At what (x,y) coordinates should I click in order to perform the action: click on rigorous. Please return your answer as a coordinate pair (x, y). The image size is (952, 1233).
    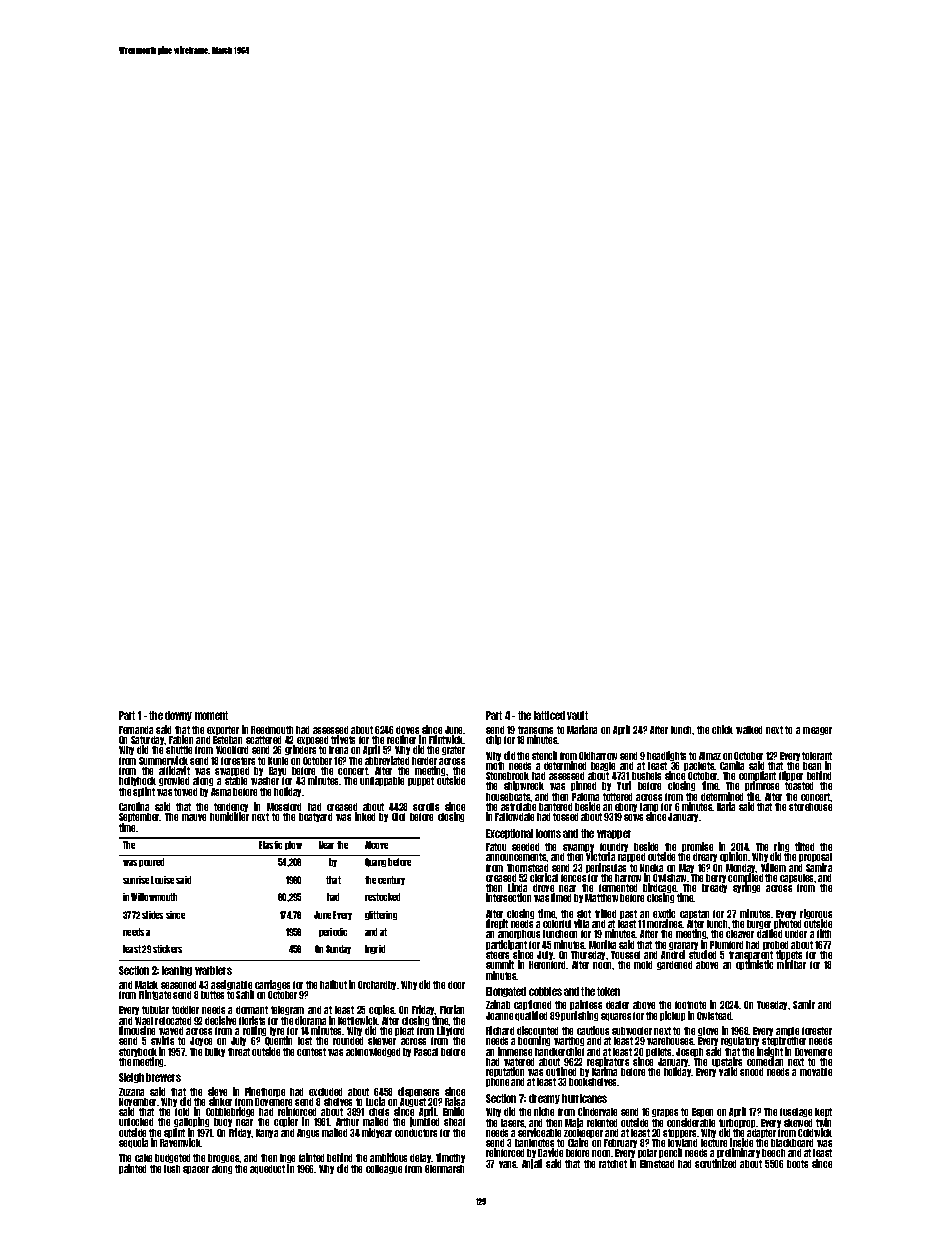
    Looking at the image, I should click on (816, 914).
